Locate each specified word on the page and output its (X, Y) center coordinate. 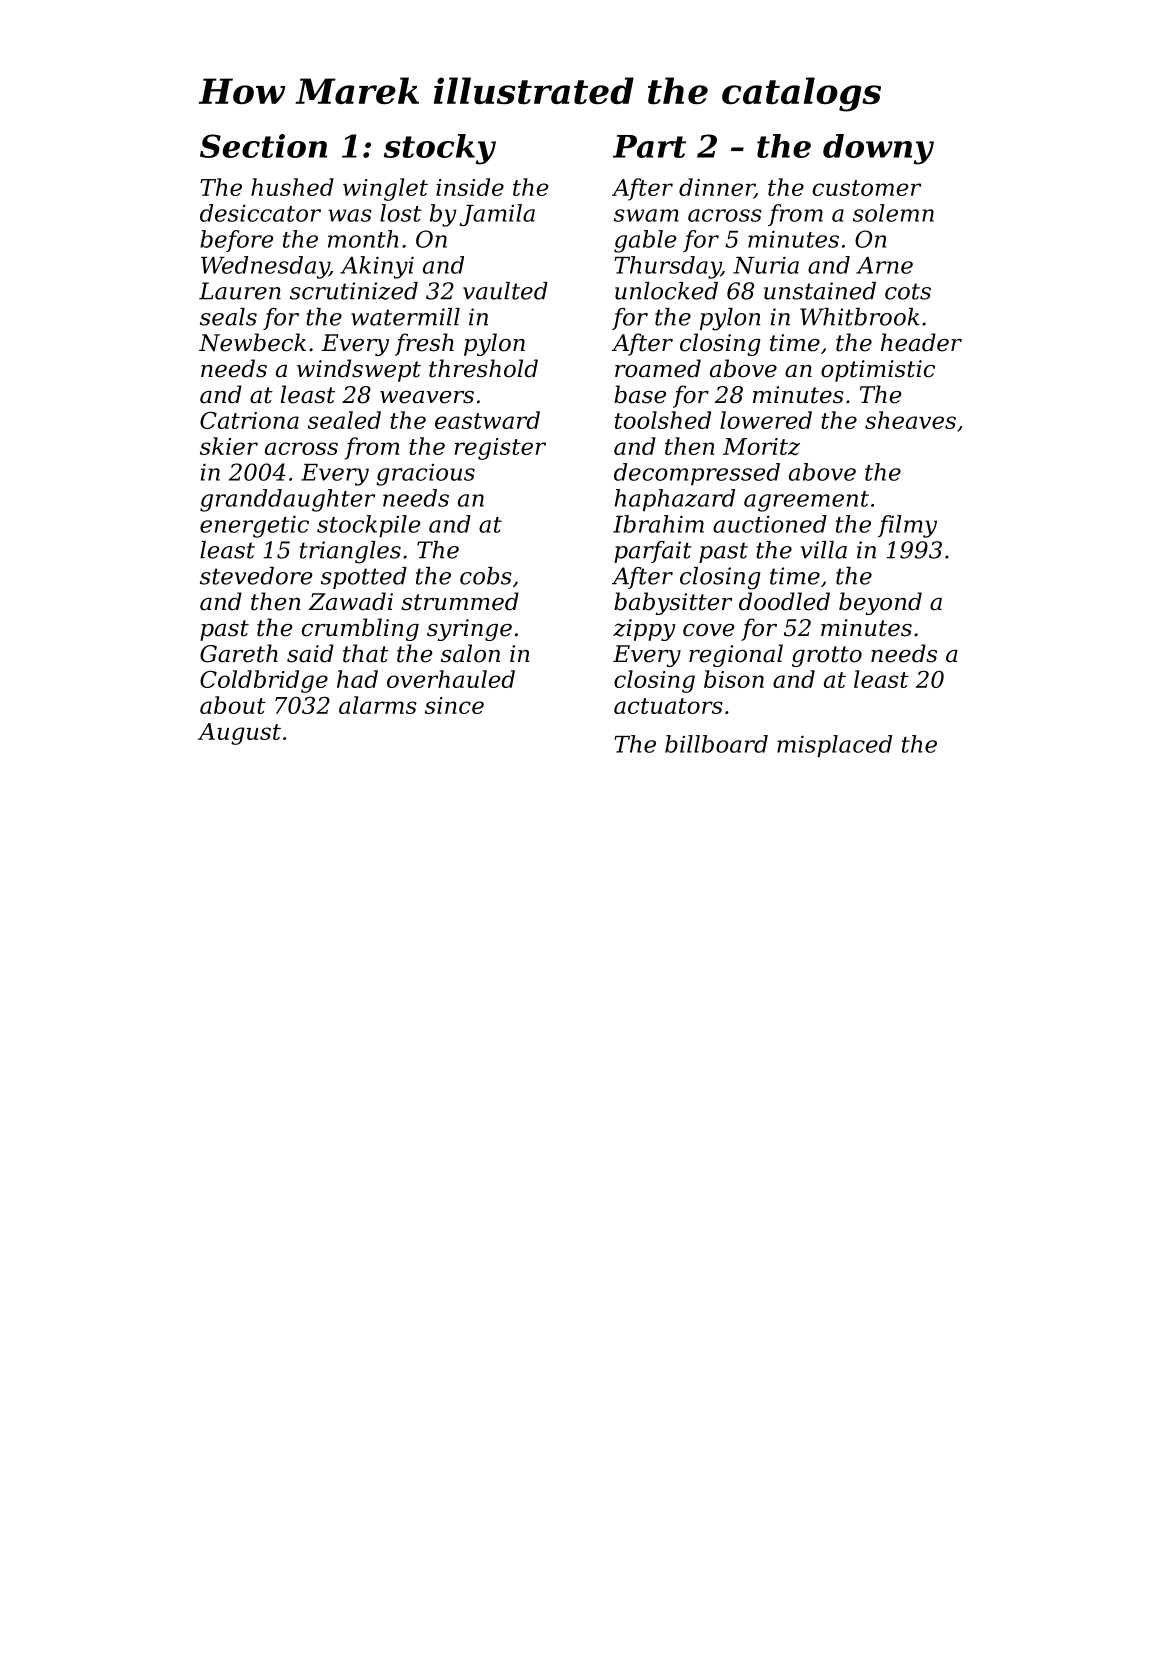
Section (263, 146)
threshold (483, 368)
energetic (254, 526)
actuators (668, 706)
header (921, 342)
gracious (425, 475)
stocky (440, 149)
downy (878, 149)
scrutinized (354, 291)
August (239, 734)
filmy (907, 526)
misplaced (834, 746)
